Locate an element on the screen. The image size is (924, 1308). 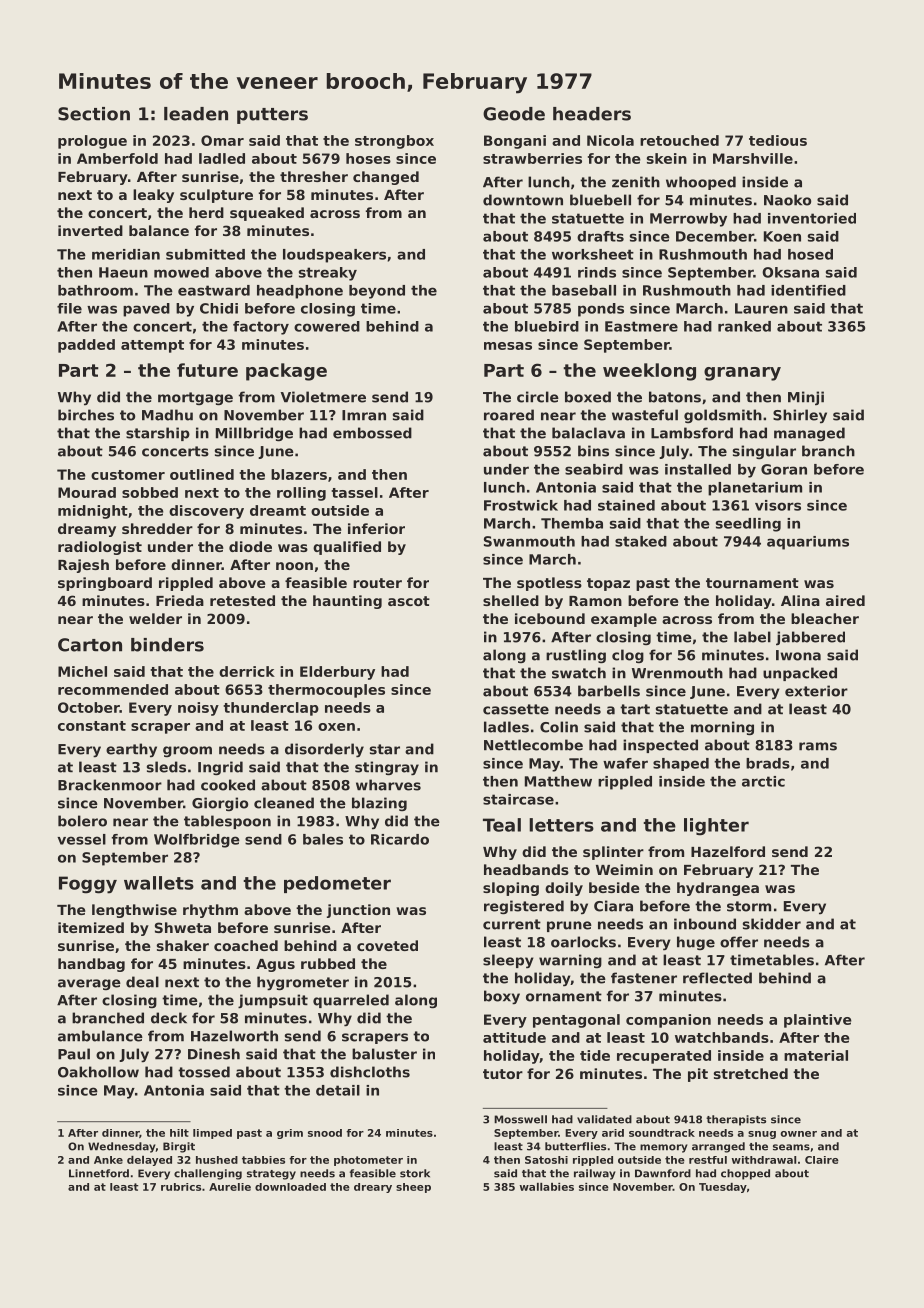
tedious is located at coordinates (778, 140).
